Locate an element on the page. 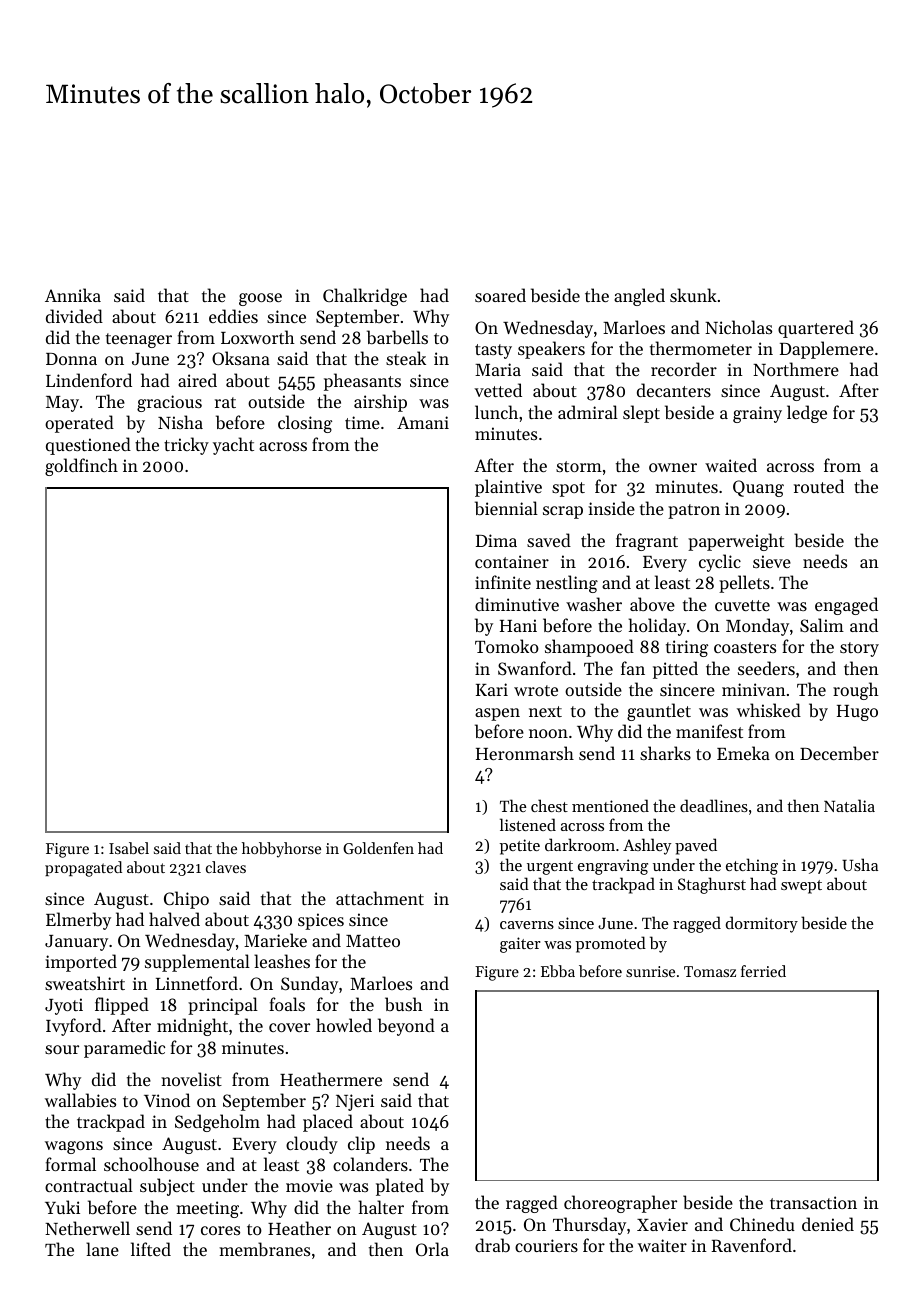 The width and height of the document is (924, 1314). Ebba is located at coordinates (558, 971).
